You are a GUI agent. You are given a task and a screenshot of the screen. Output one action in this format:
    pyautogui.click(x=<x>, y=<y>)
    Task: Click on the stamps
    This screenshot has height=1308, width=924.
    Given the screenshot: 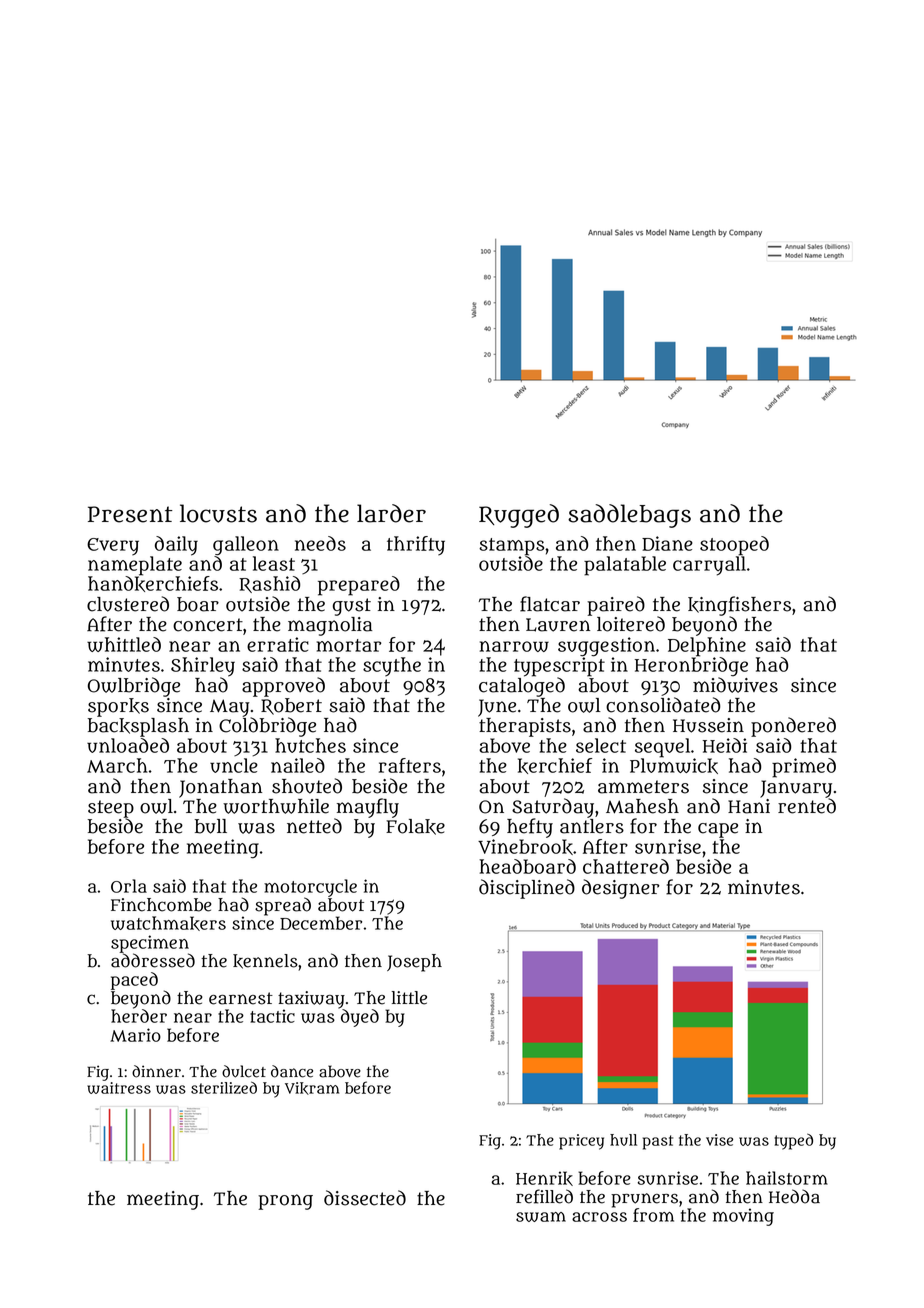 What is the action you would take?
    pyautogui.click(x=511, y=546)
